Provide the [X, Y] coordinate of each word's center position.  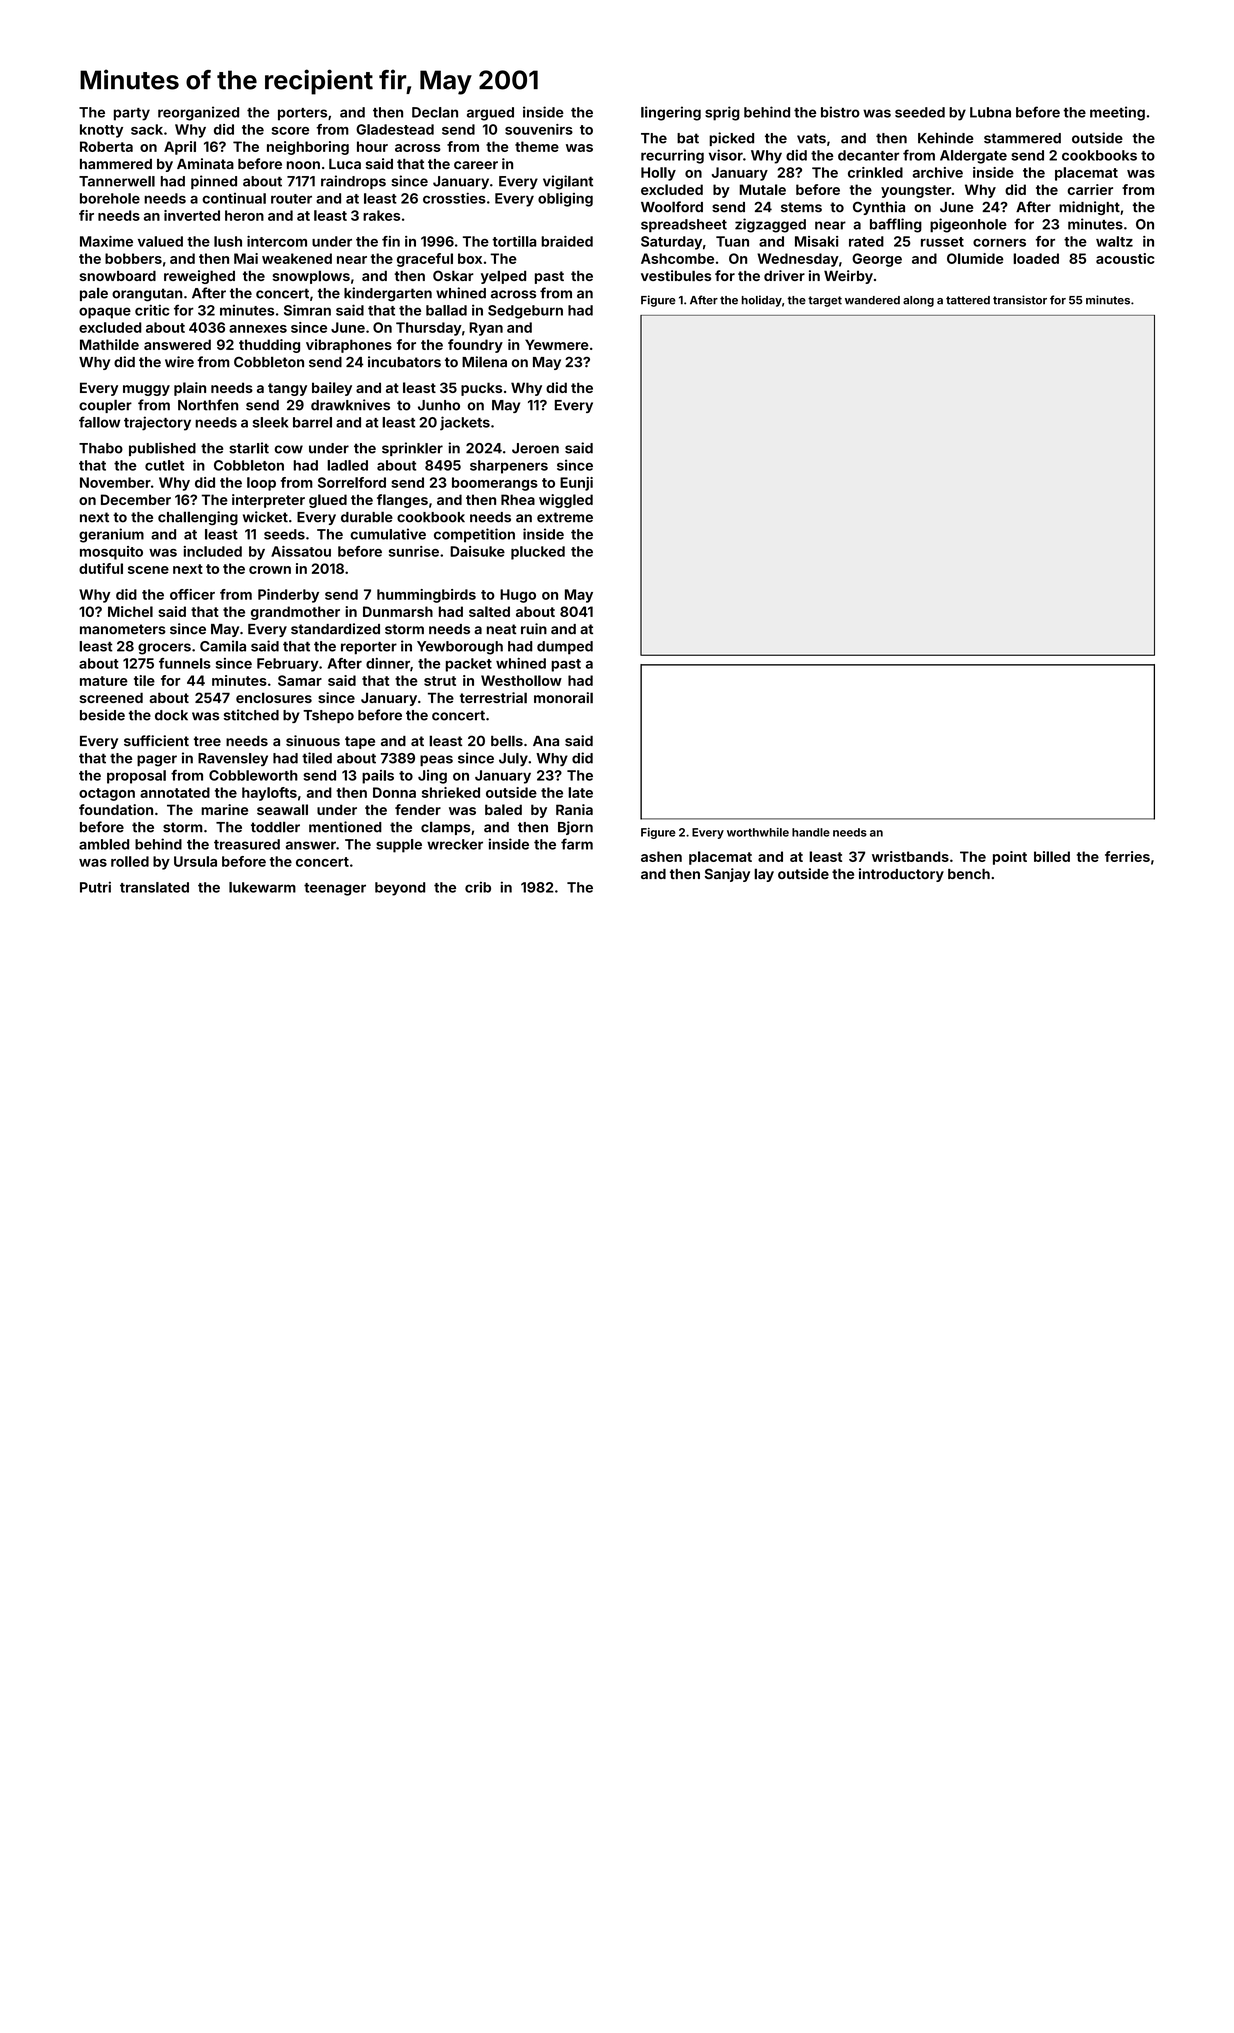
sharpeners [509, 467]
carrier [1090, 189]
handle [811, 832]
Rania [574, 809]
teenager [335, 889]
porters [302, 114]
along [918, 301]
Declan [435, 112]
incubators [404, 362]
